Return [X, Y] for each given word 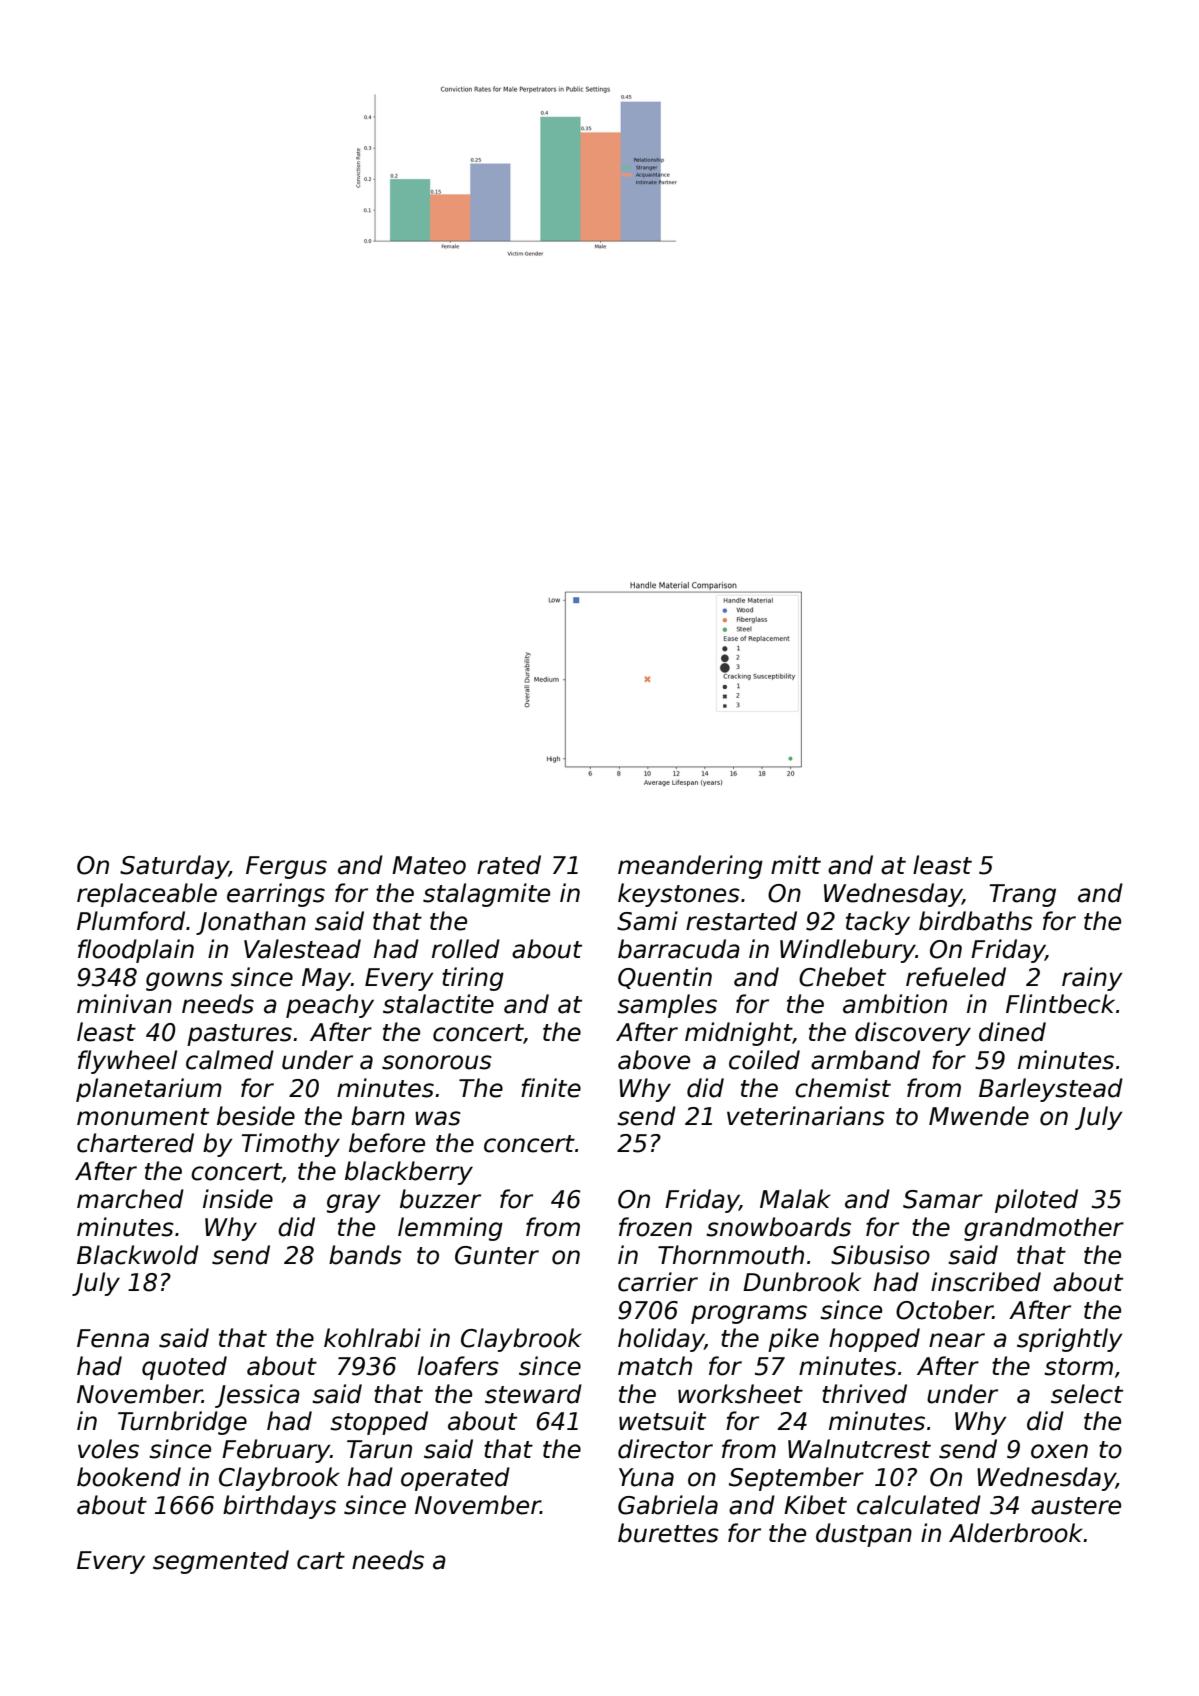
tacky [878, 923]
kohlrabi [372, 1338]
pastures [239, 1035]
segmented [221, 1562]
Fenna [113, 1338]
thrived [864, 1394]
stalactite [438, 1004]
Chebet [842, 977]
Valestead [302, 949]
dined [1012, 1032]
